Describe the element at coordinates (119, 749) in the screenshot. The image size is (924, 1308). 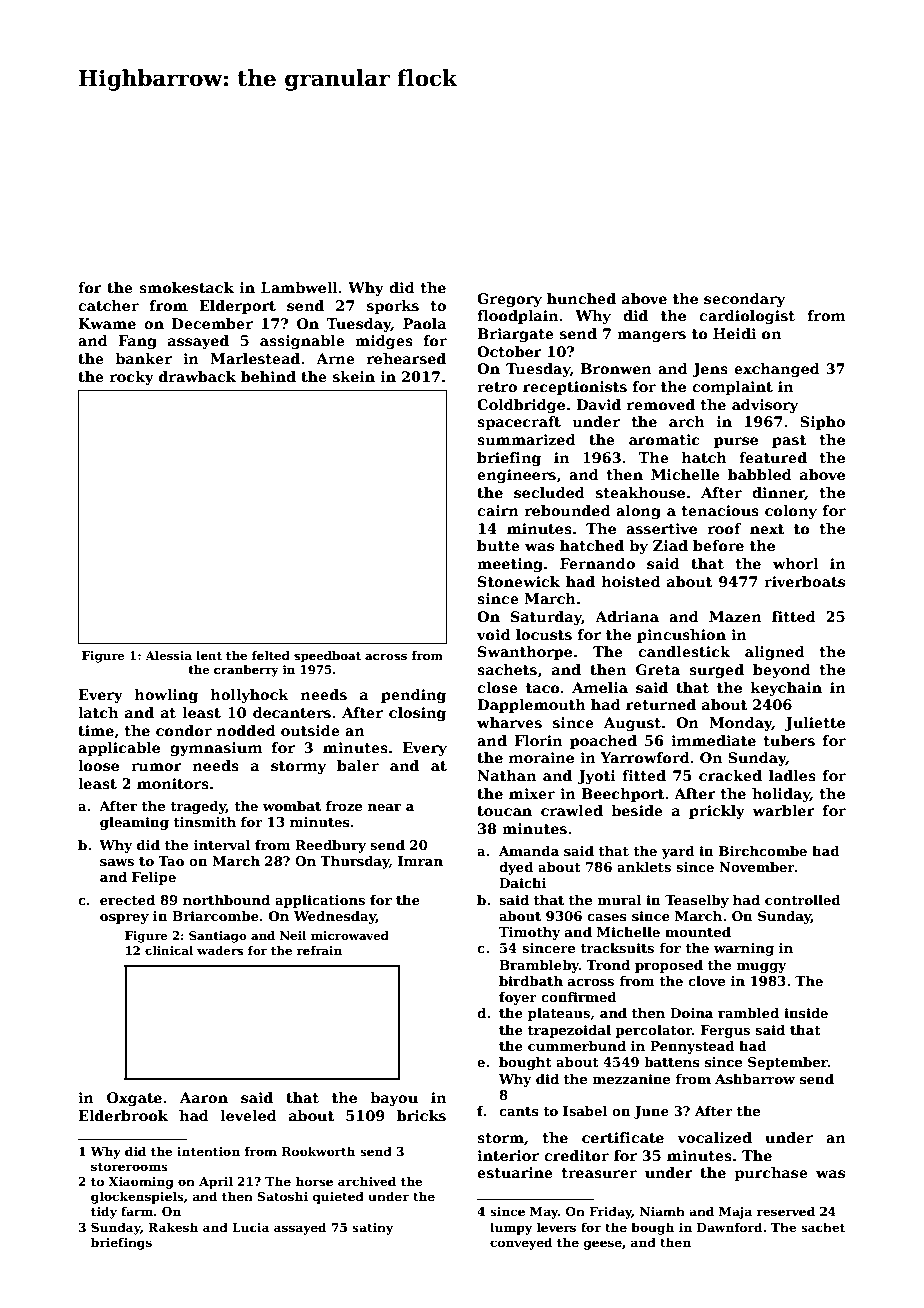
I see `applicable` at that location.
